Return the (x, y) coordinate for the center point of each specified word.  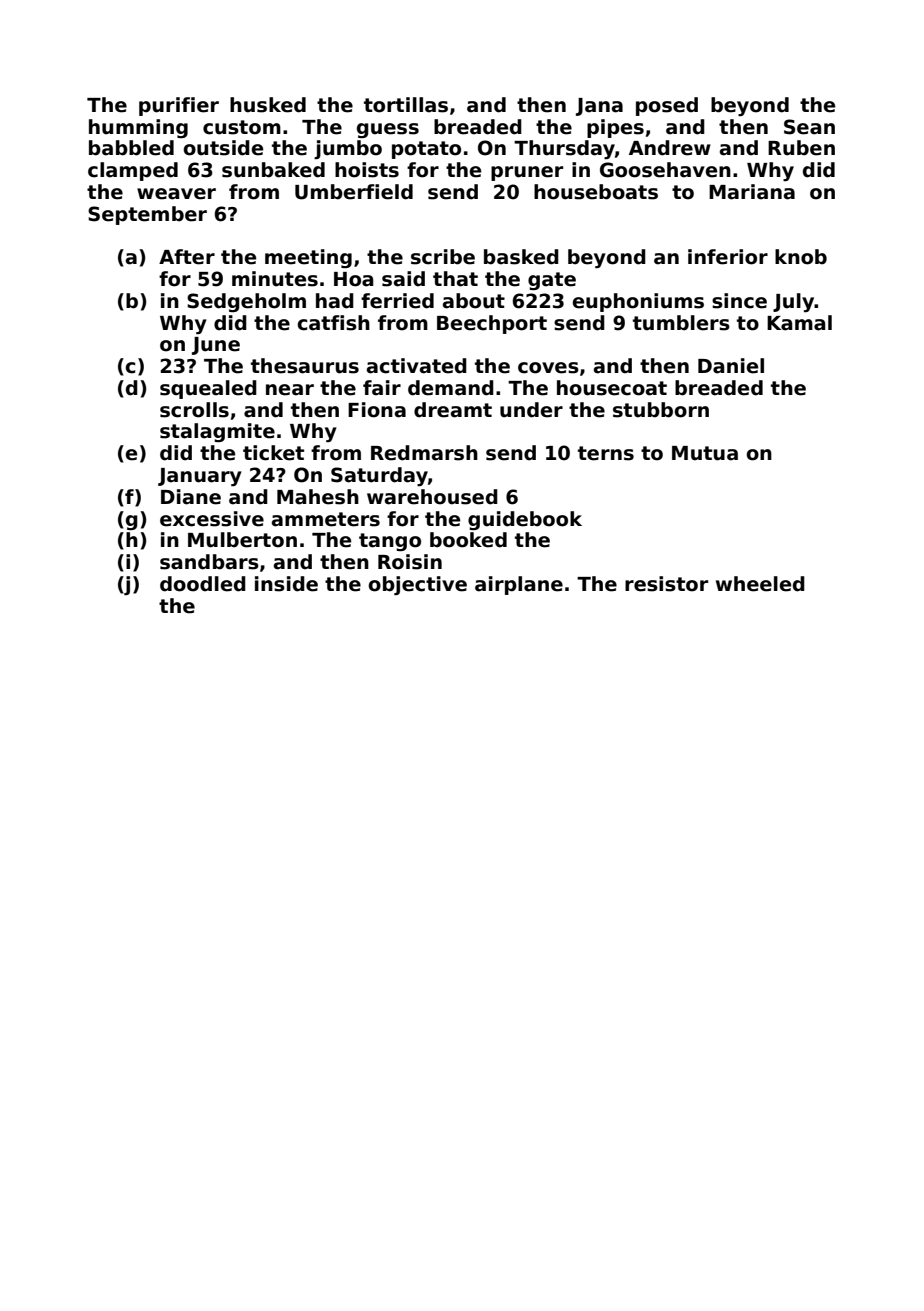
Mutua (705, 453)
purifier (179, 106)
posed (667, 106)
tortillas (406, 105)
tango (390, 542)
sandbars (209, 562)
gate (552, 281)
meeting (308, 258)
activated (417, 366)
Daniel (731, 366)
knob (801, 257)
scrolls (194, 410)
